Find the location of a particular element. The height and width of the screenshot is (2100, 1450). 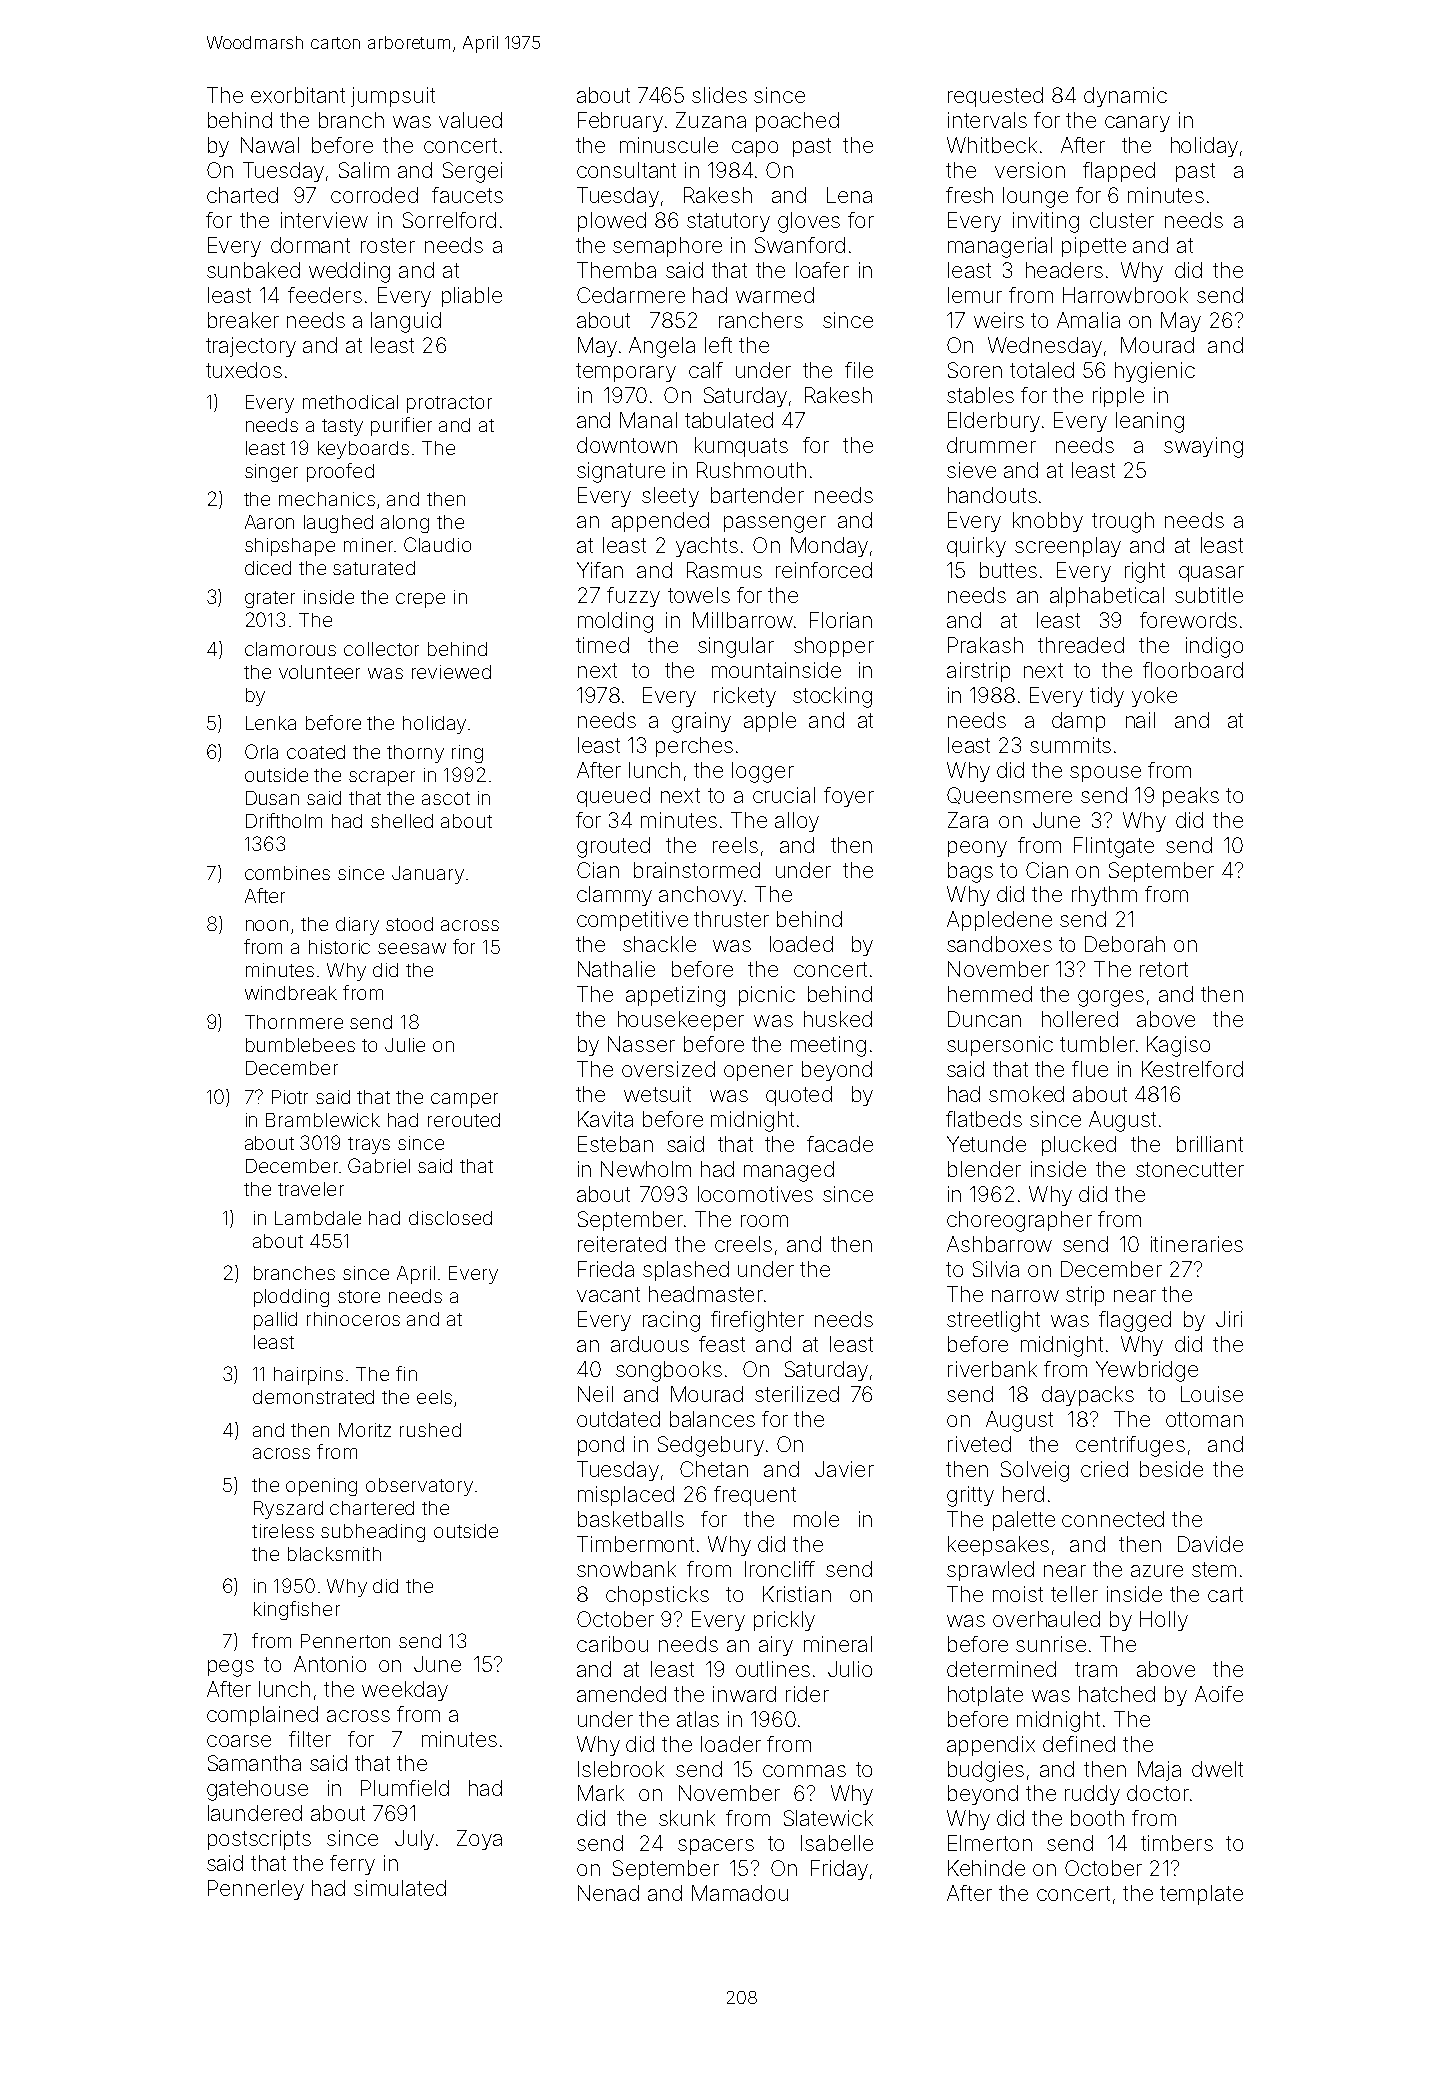

bumblebees is located at coordinates (300, 1045).
